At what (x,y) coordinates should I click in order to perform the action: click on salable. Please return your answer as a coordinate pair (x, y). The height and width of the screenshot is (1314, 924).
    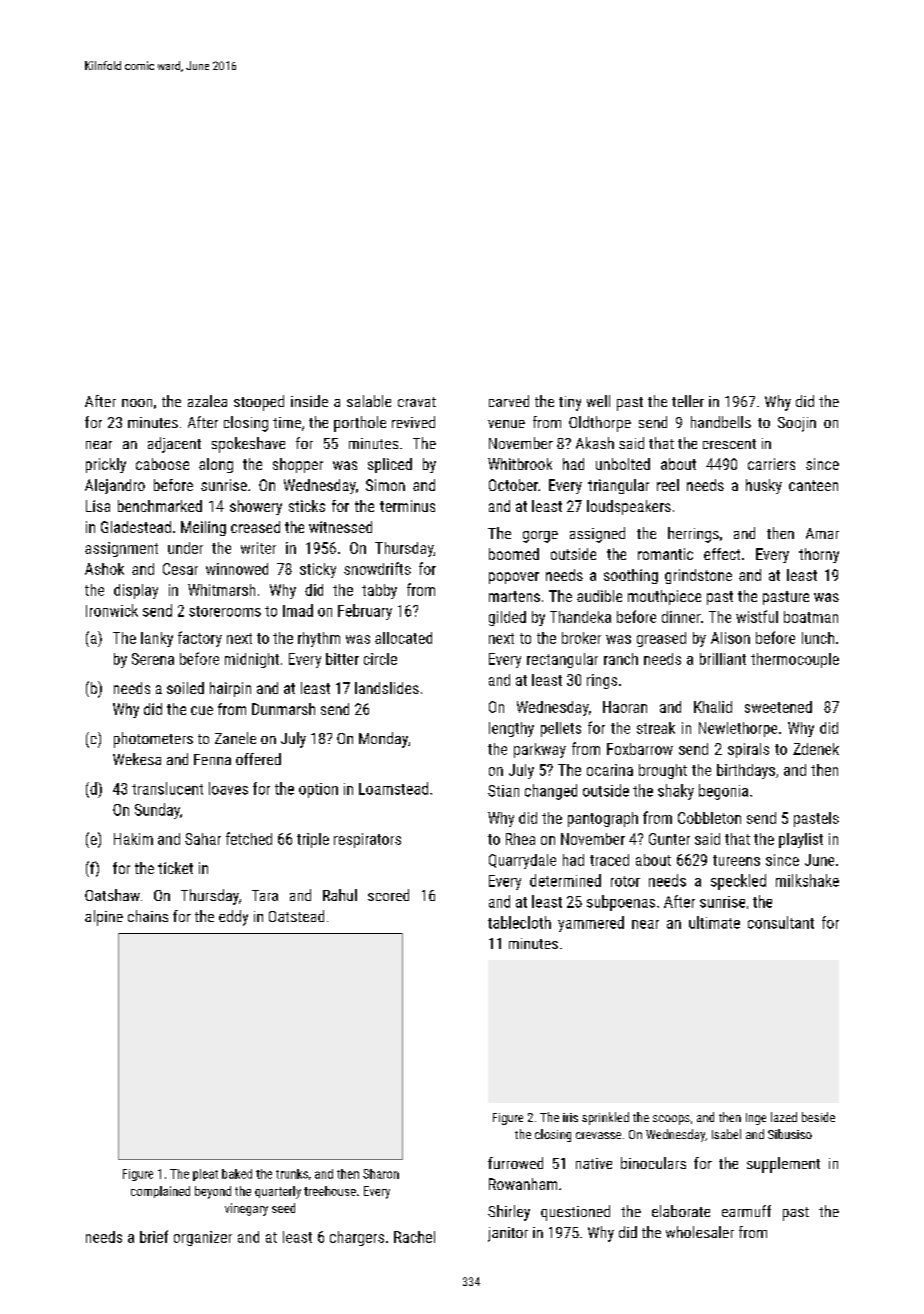
    Looking at the image, I should click on (369, 401).
